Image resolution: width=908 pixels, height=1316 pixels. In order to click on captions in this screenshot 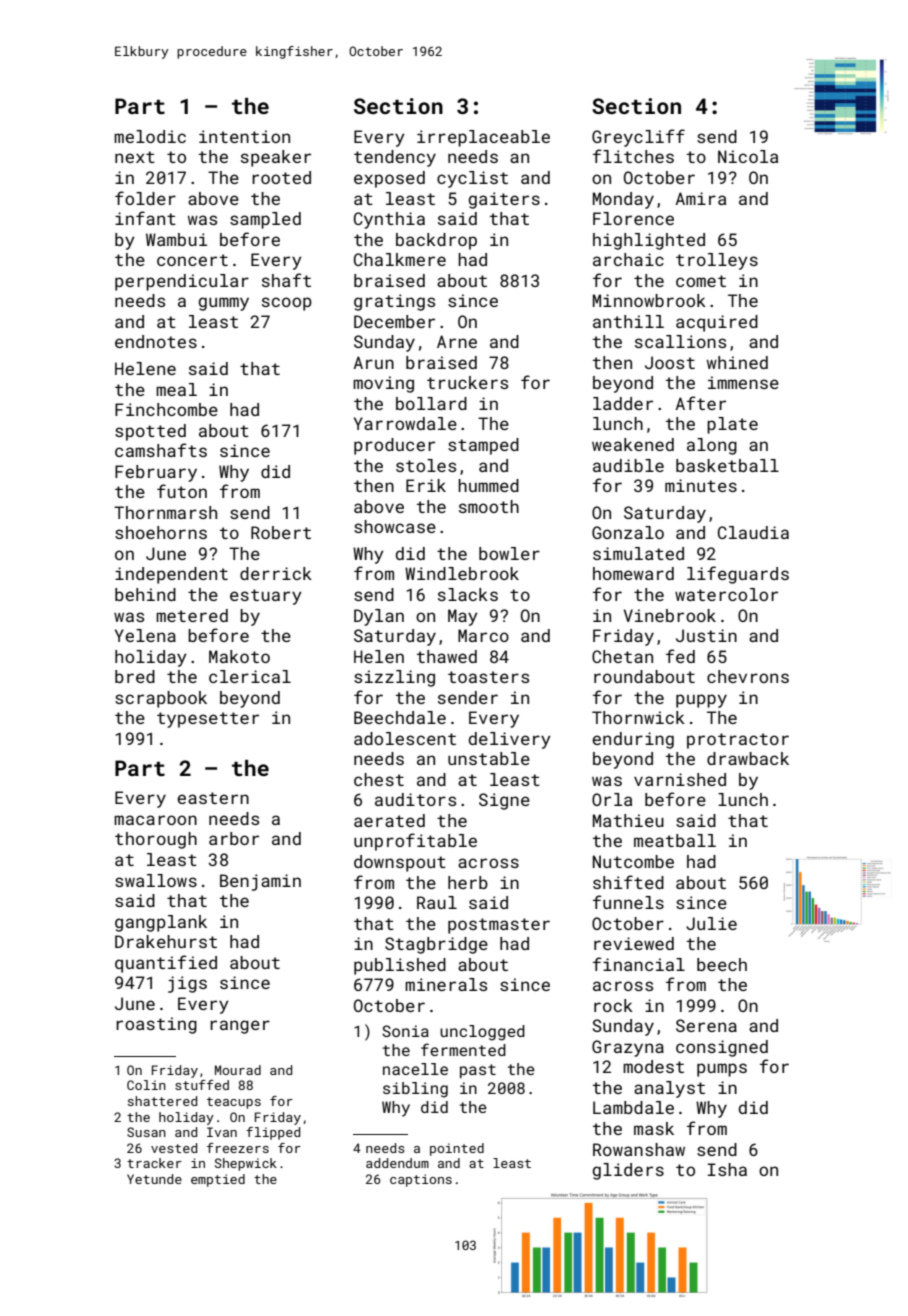, I will do `click(421, 1180)`.
